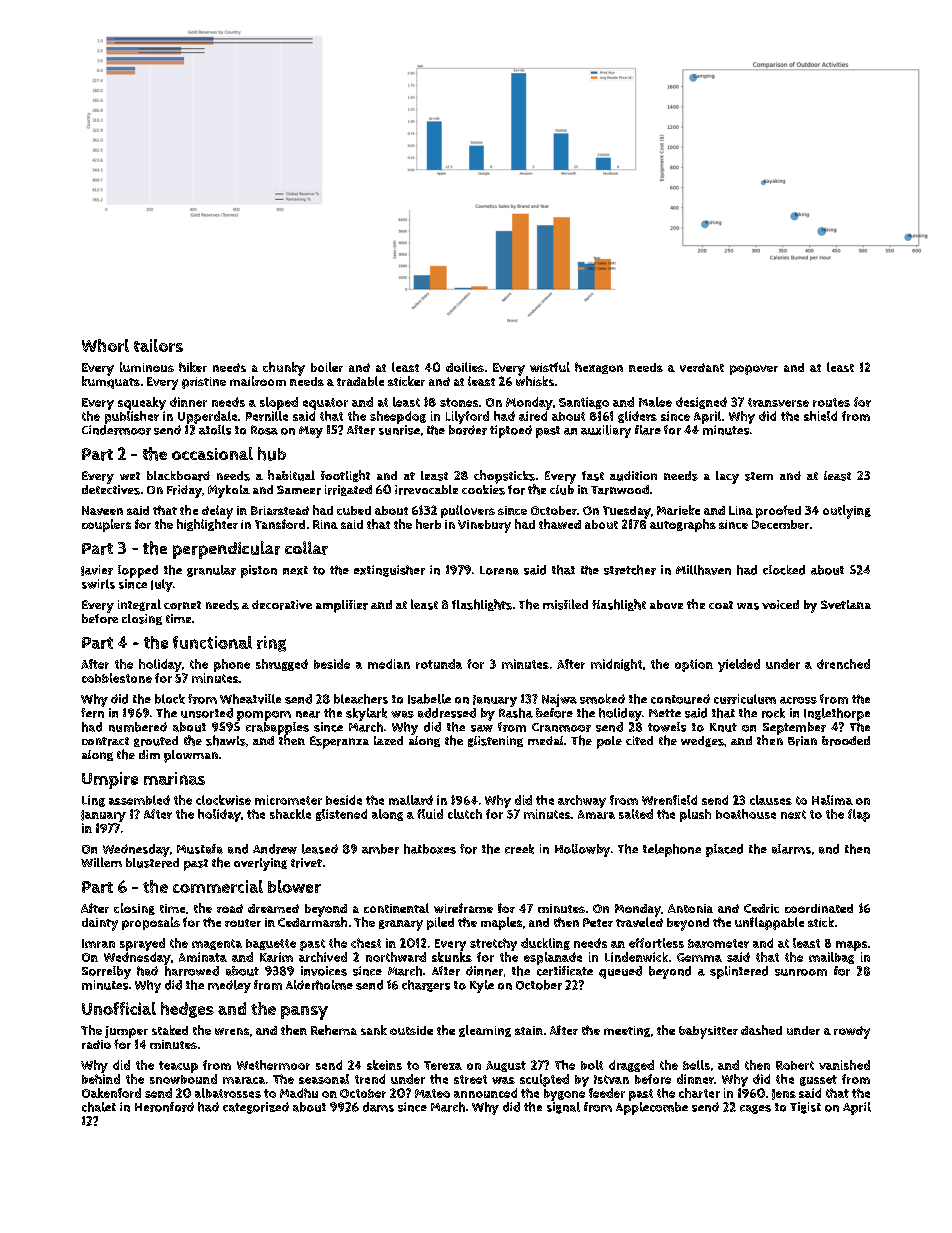  I want to click on Willem, so click(101, 862).
